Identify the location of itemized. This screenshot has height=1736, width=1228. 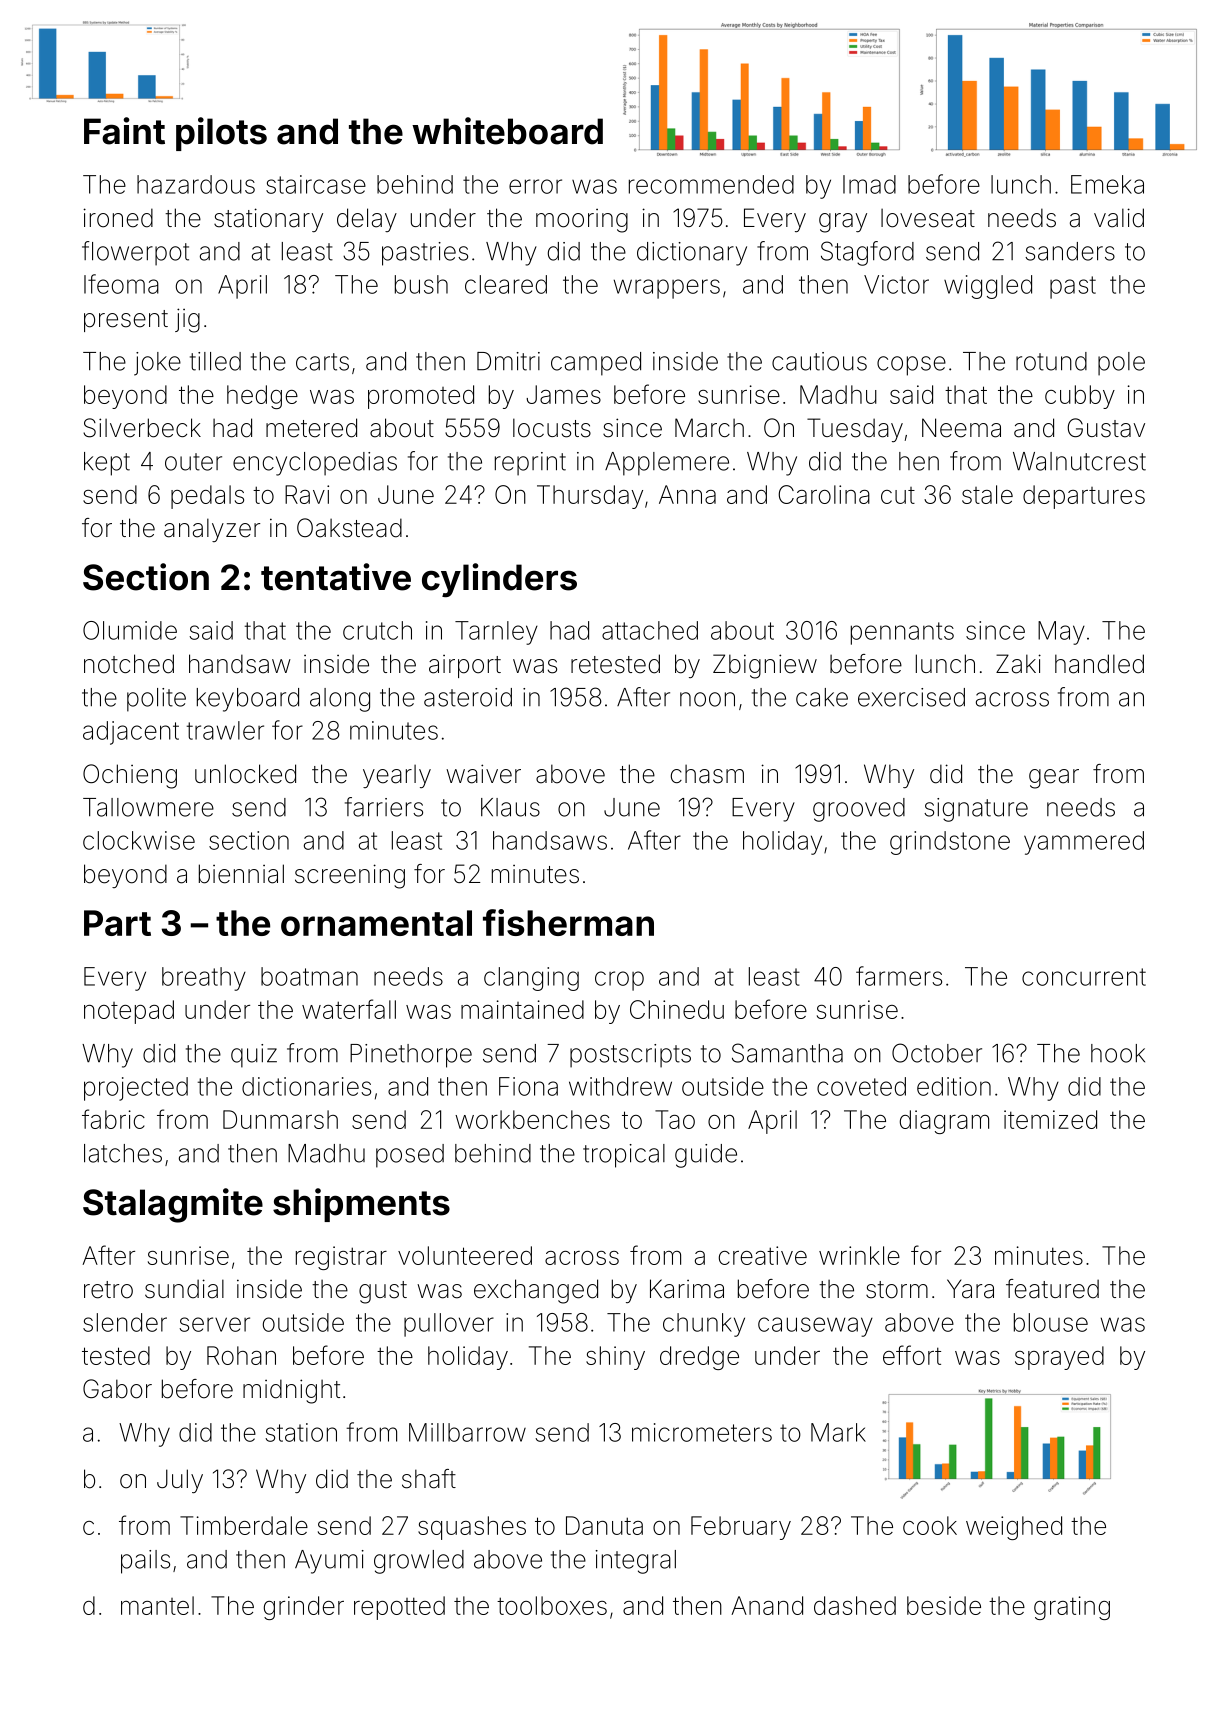
(1050, 1119).
